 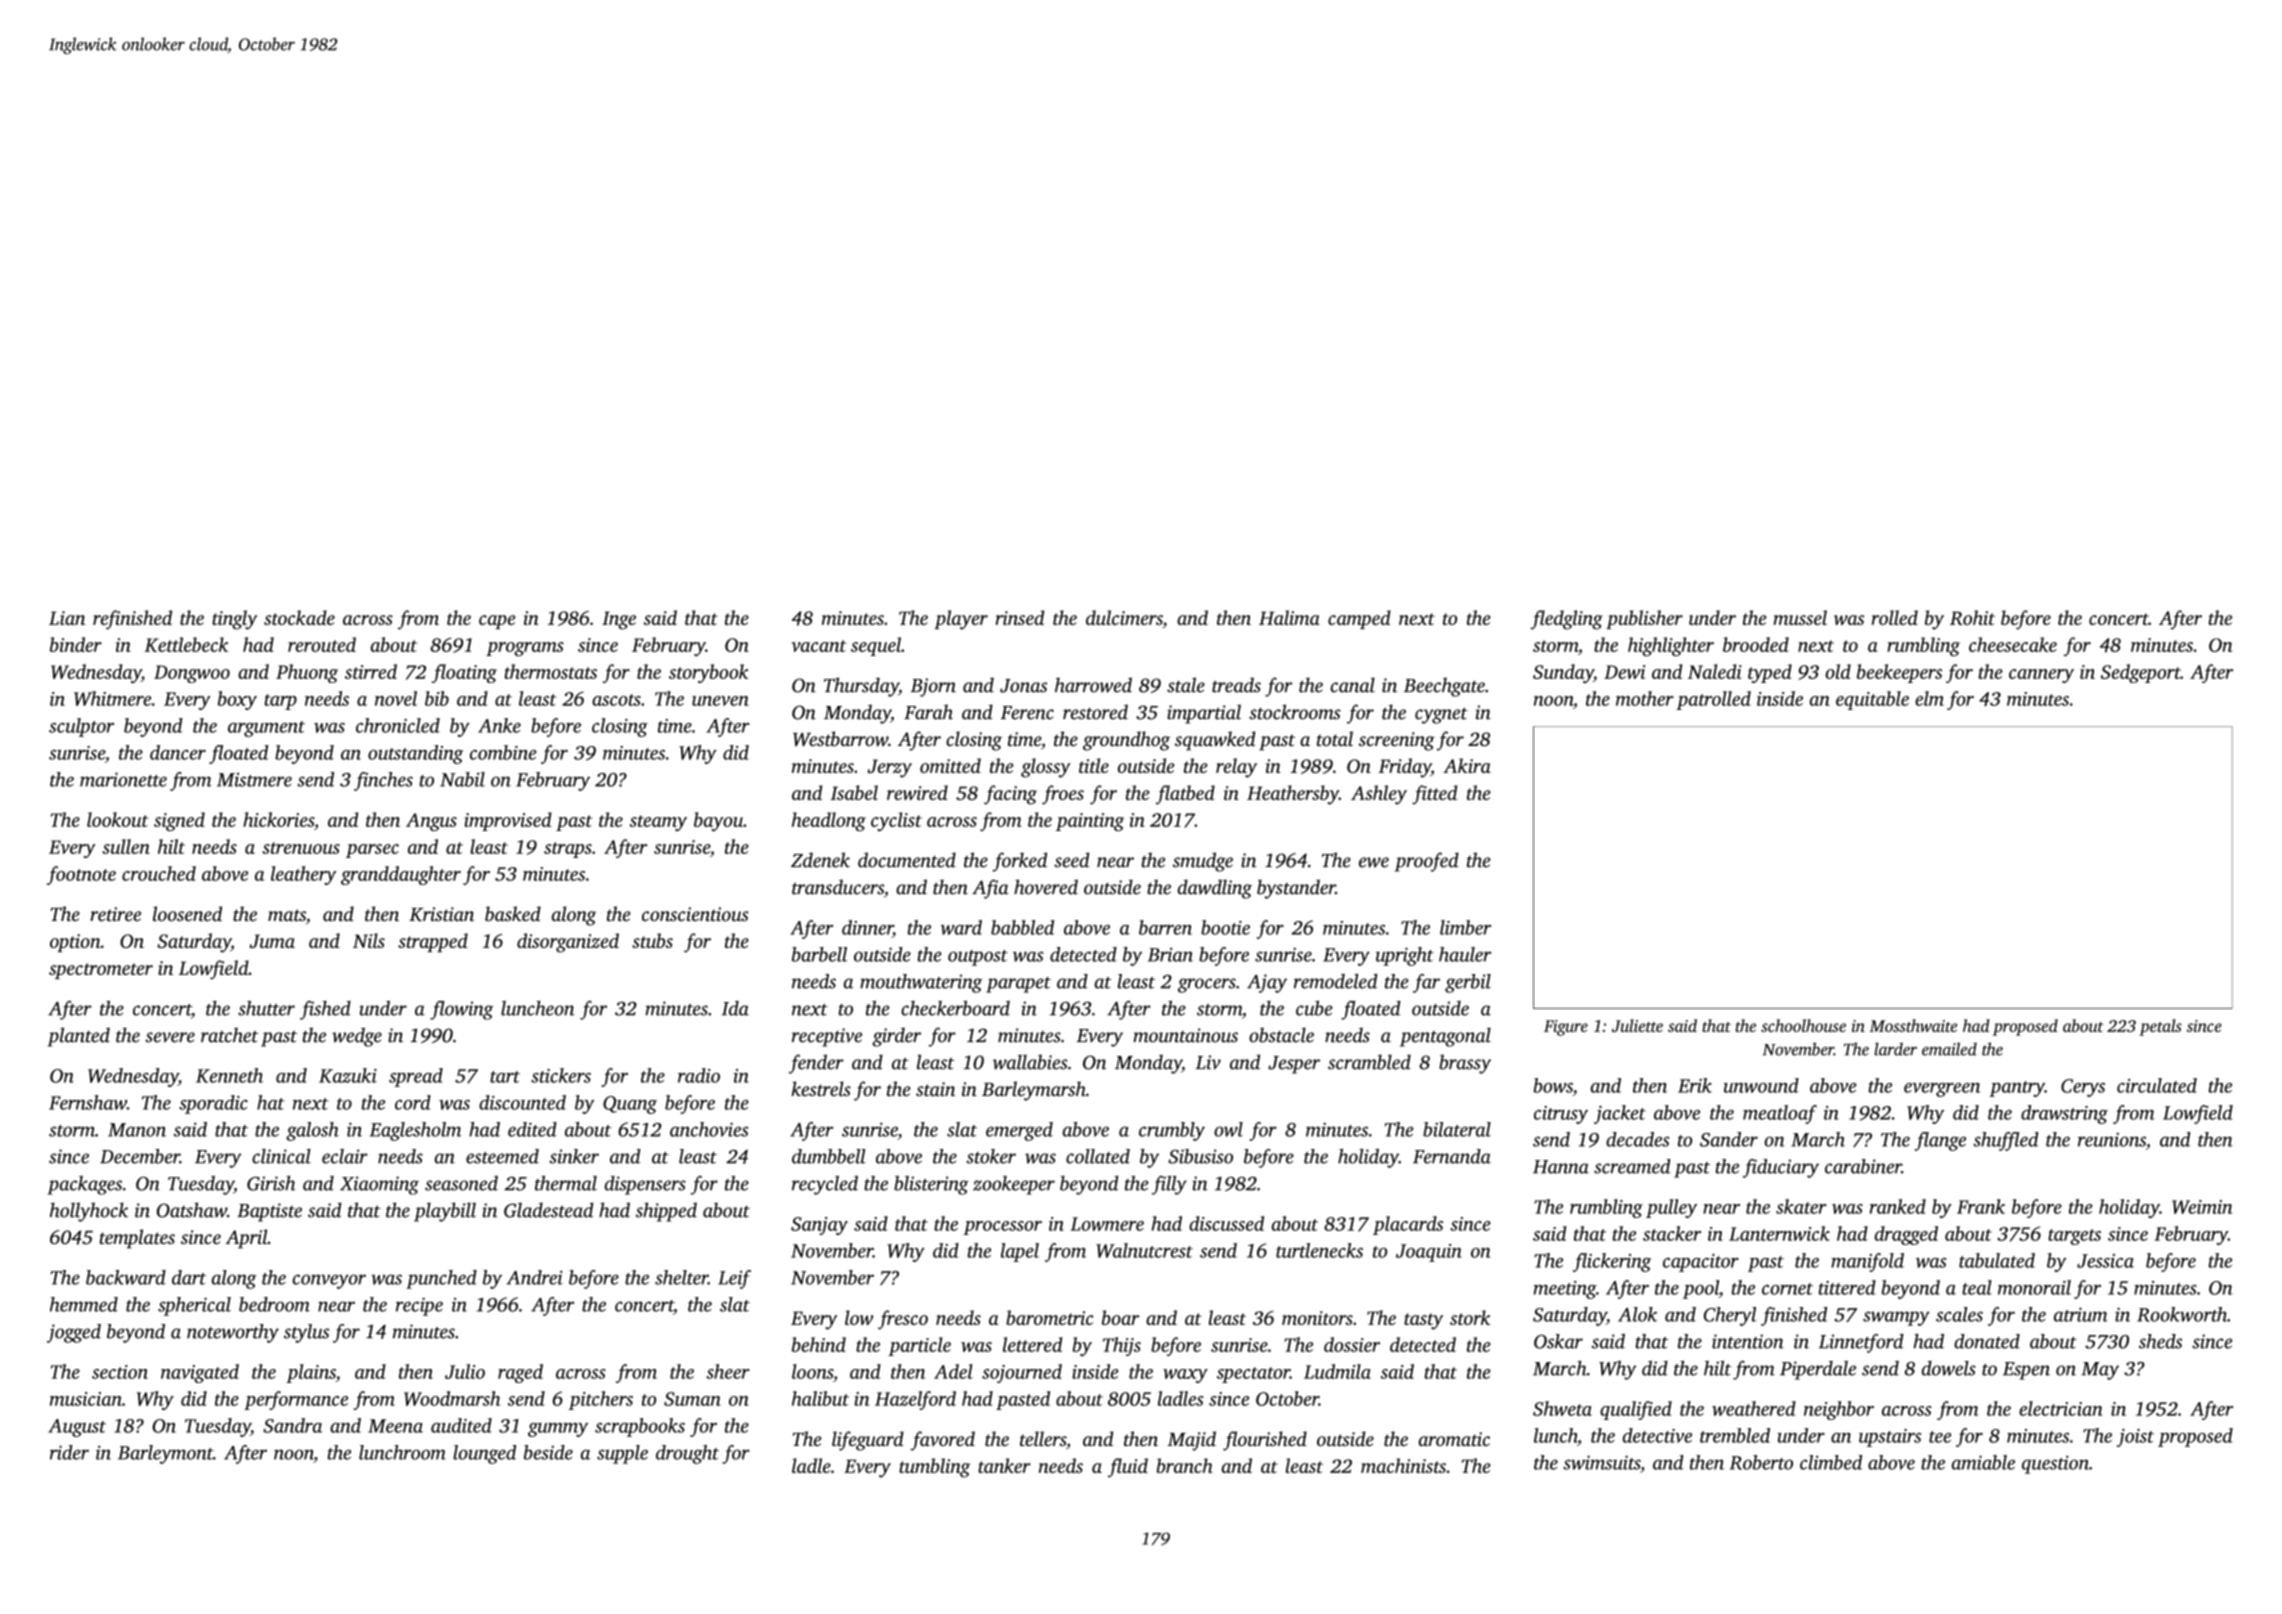 What do you see at coordinates (75, 943) in the screenshot?
I see `option` at bounding box center [75, 943].
